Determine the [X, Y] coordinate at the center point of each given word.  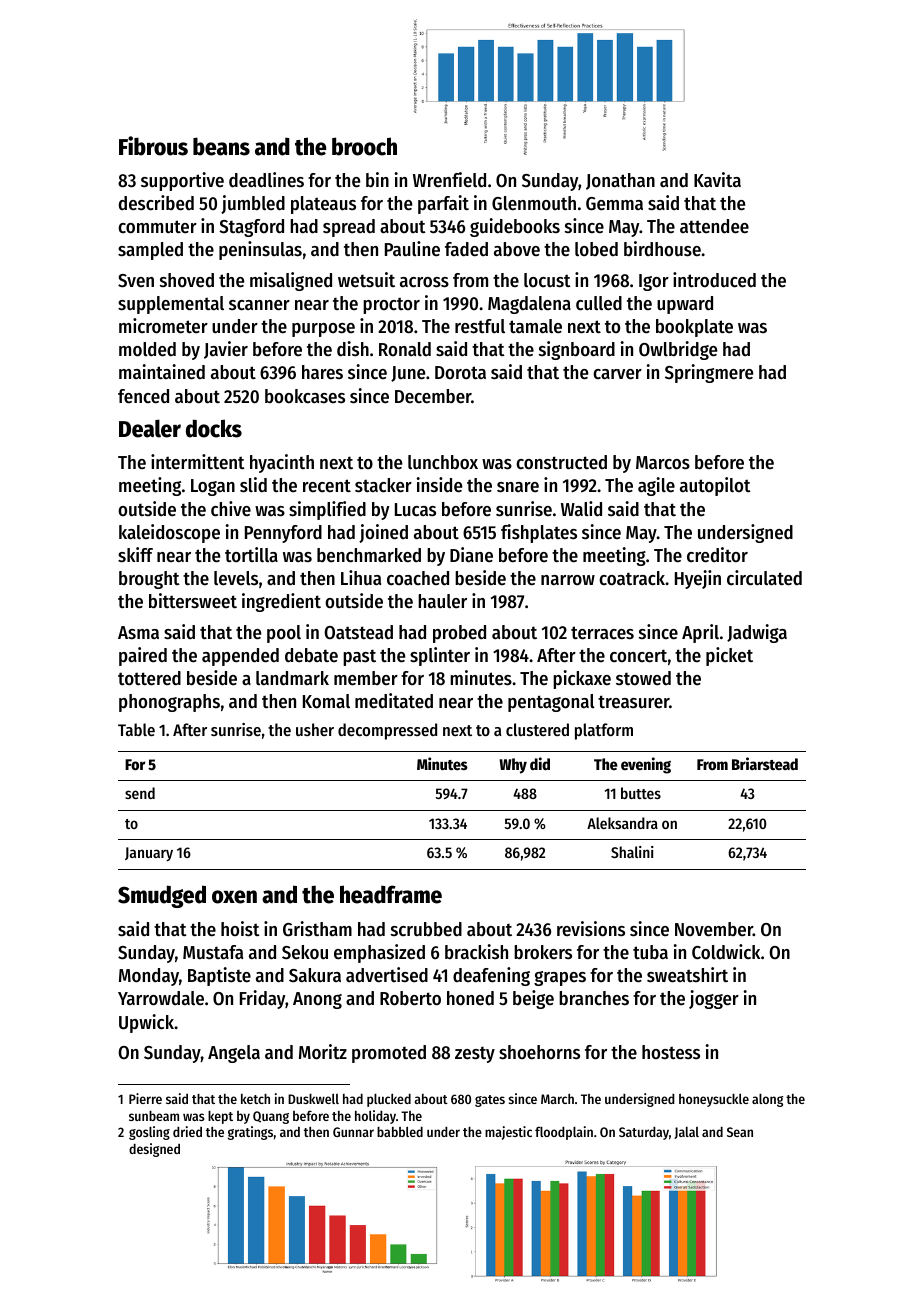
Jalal [686, 1133]
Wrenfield [449, 180]
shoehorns [539, 1052]
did [540, 763]
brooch [364, 146]
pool [284, 634]
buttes [641, 793]
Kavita [717, 179]
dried [187, 1131]
